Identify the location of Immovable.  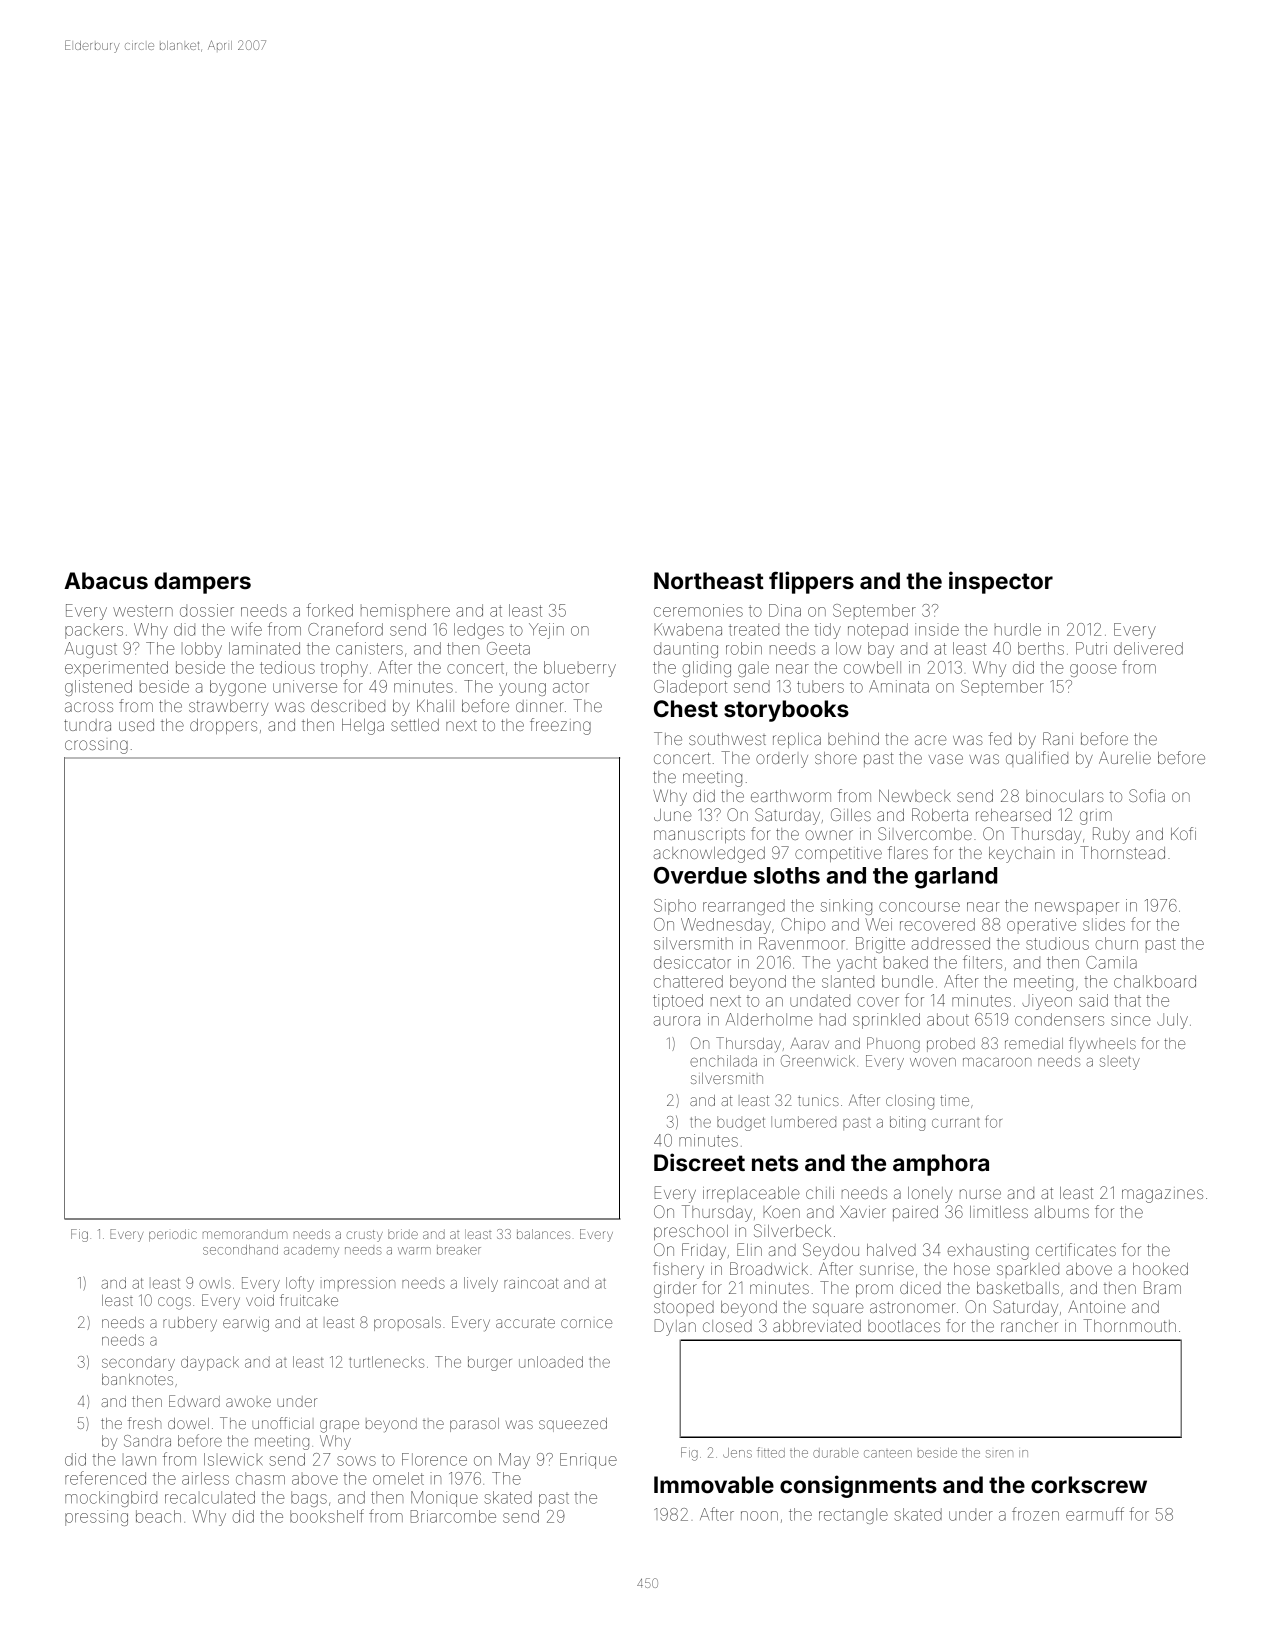
(714, 1484).
